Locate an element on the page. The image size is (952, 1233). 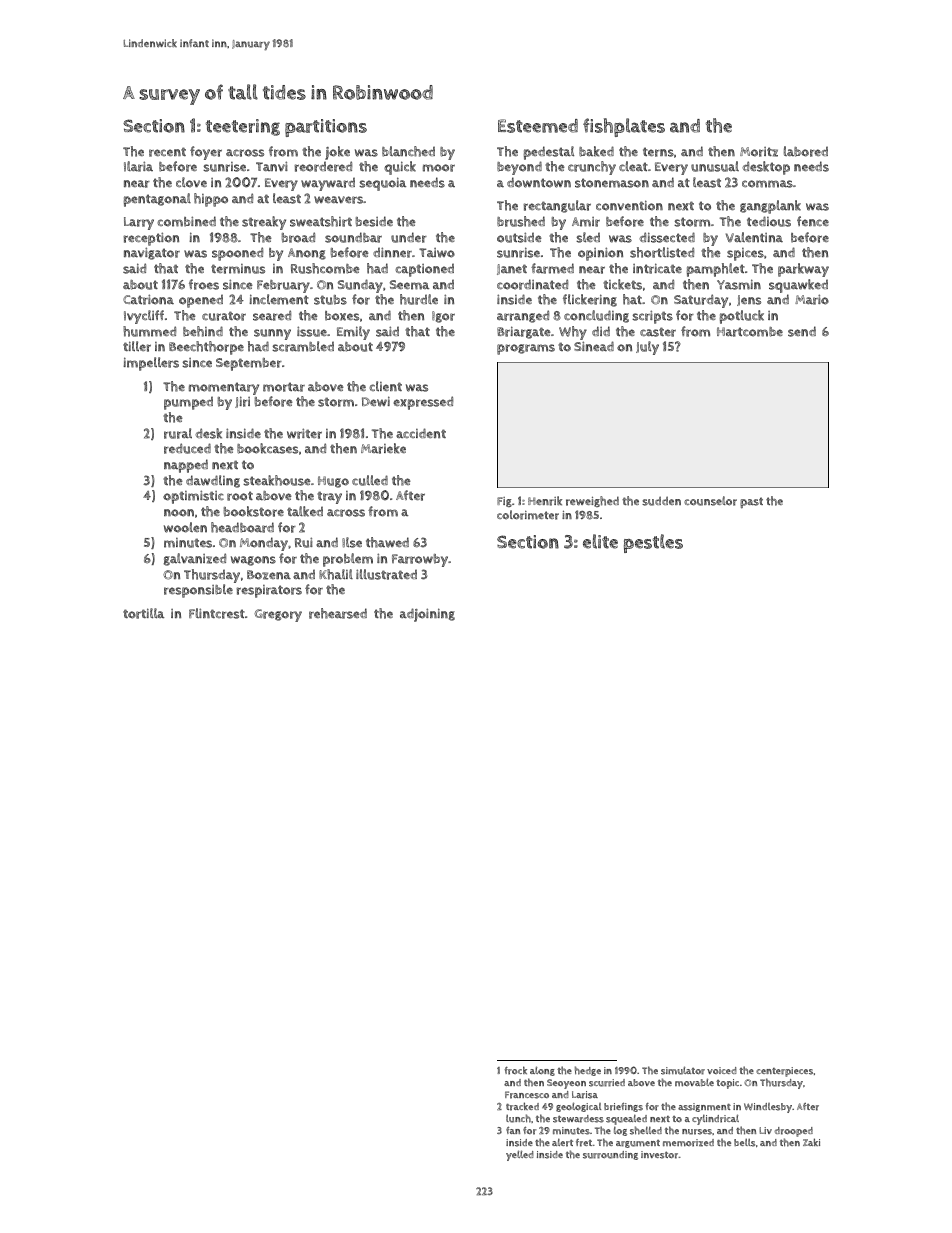
colorimeter is located at coordinates (528, 515).
